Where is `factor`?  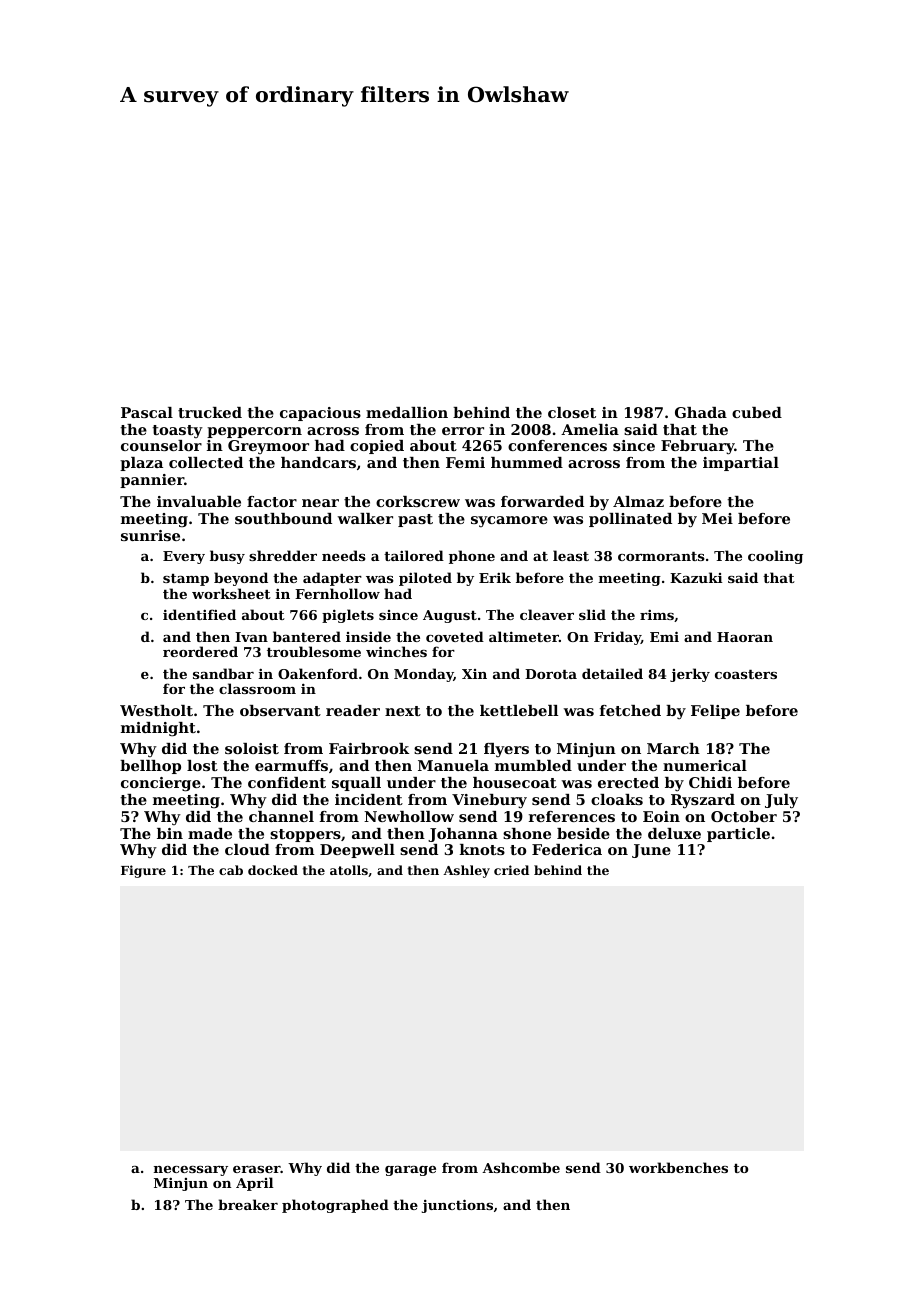
factor is located at coordinates (272, 501).
